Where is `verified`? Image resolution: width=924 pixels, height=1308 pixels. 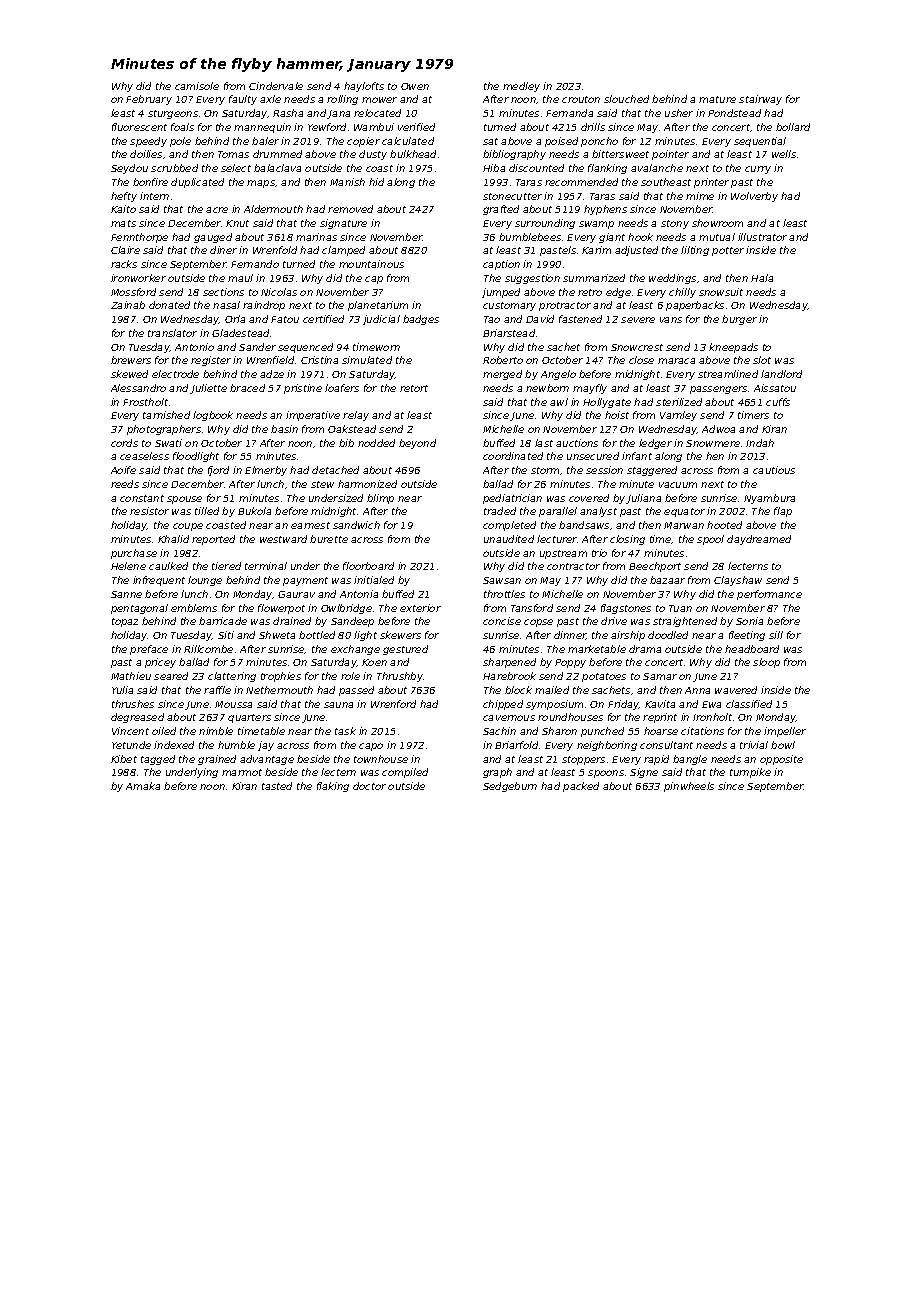 verified is located at coordinates (416, 127).
